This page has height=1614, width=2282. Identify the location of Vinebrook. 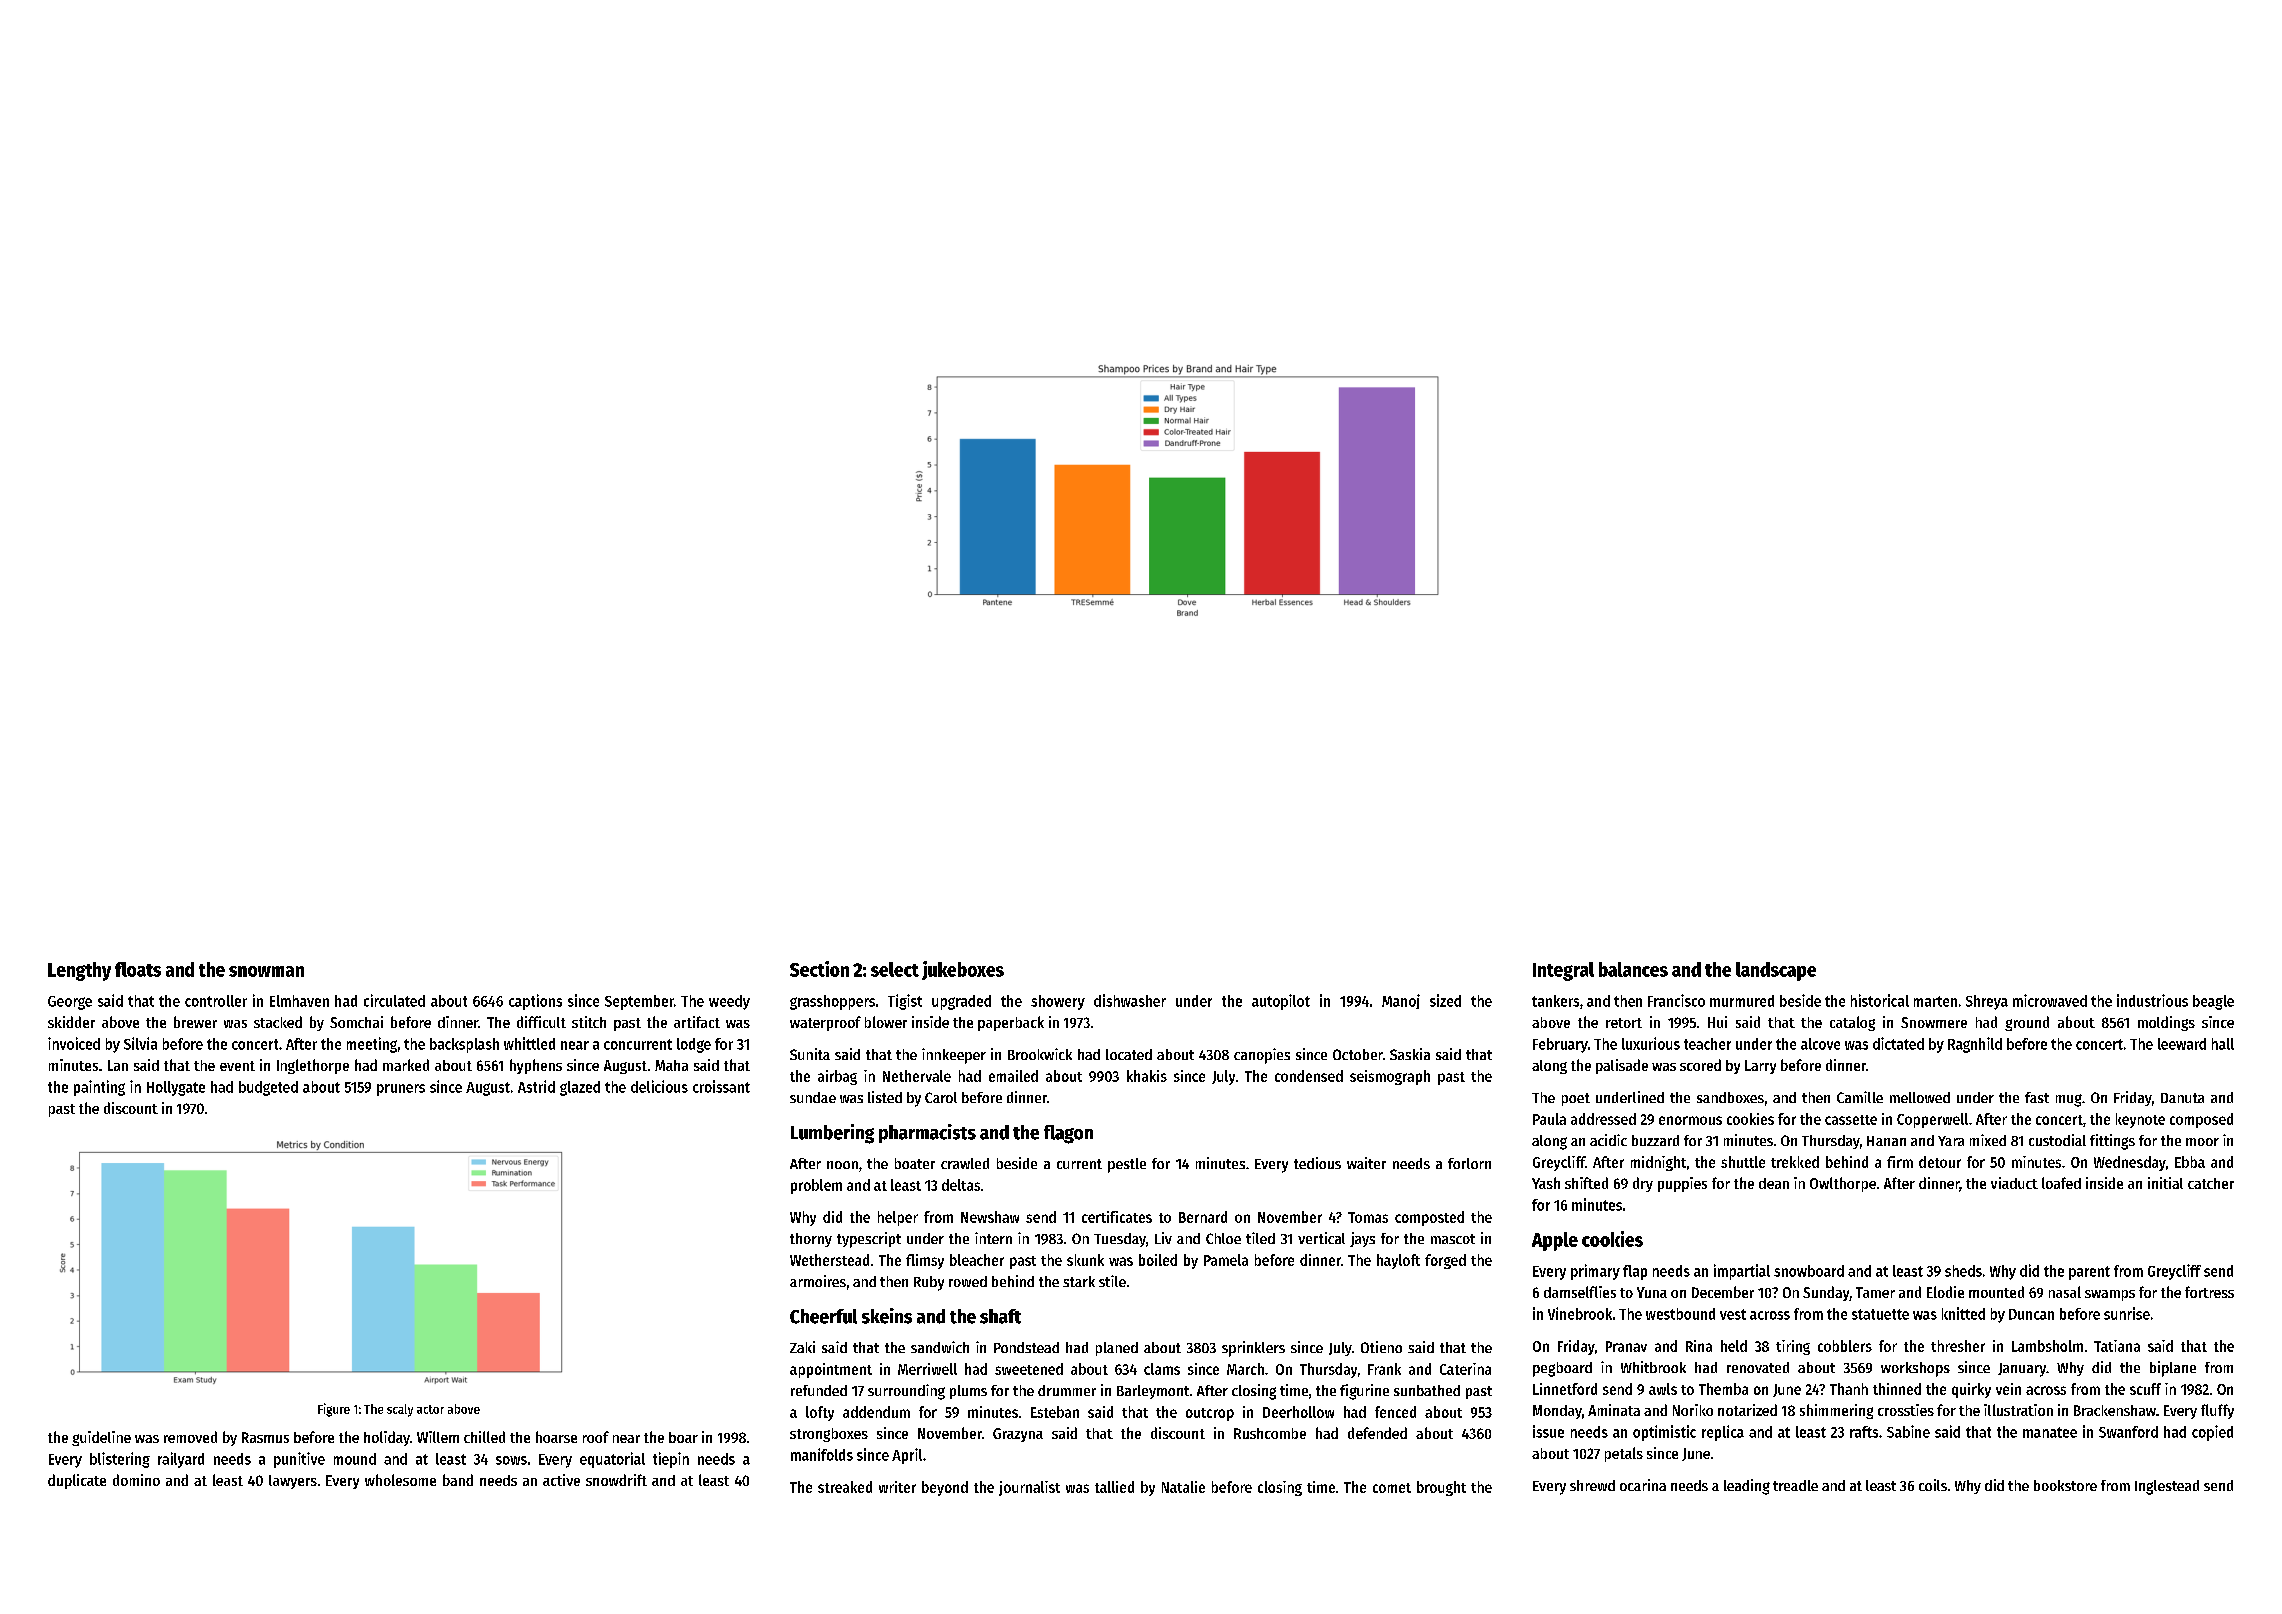
(1580, 1313).
